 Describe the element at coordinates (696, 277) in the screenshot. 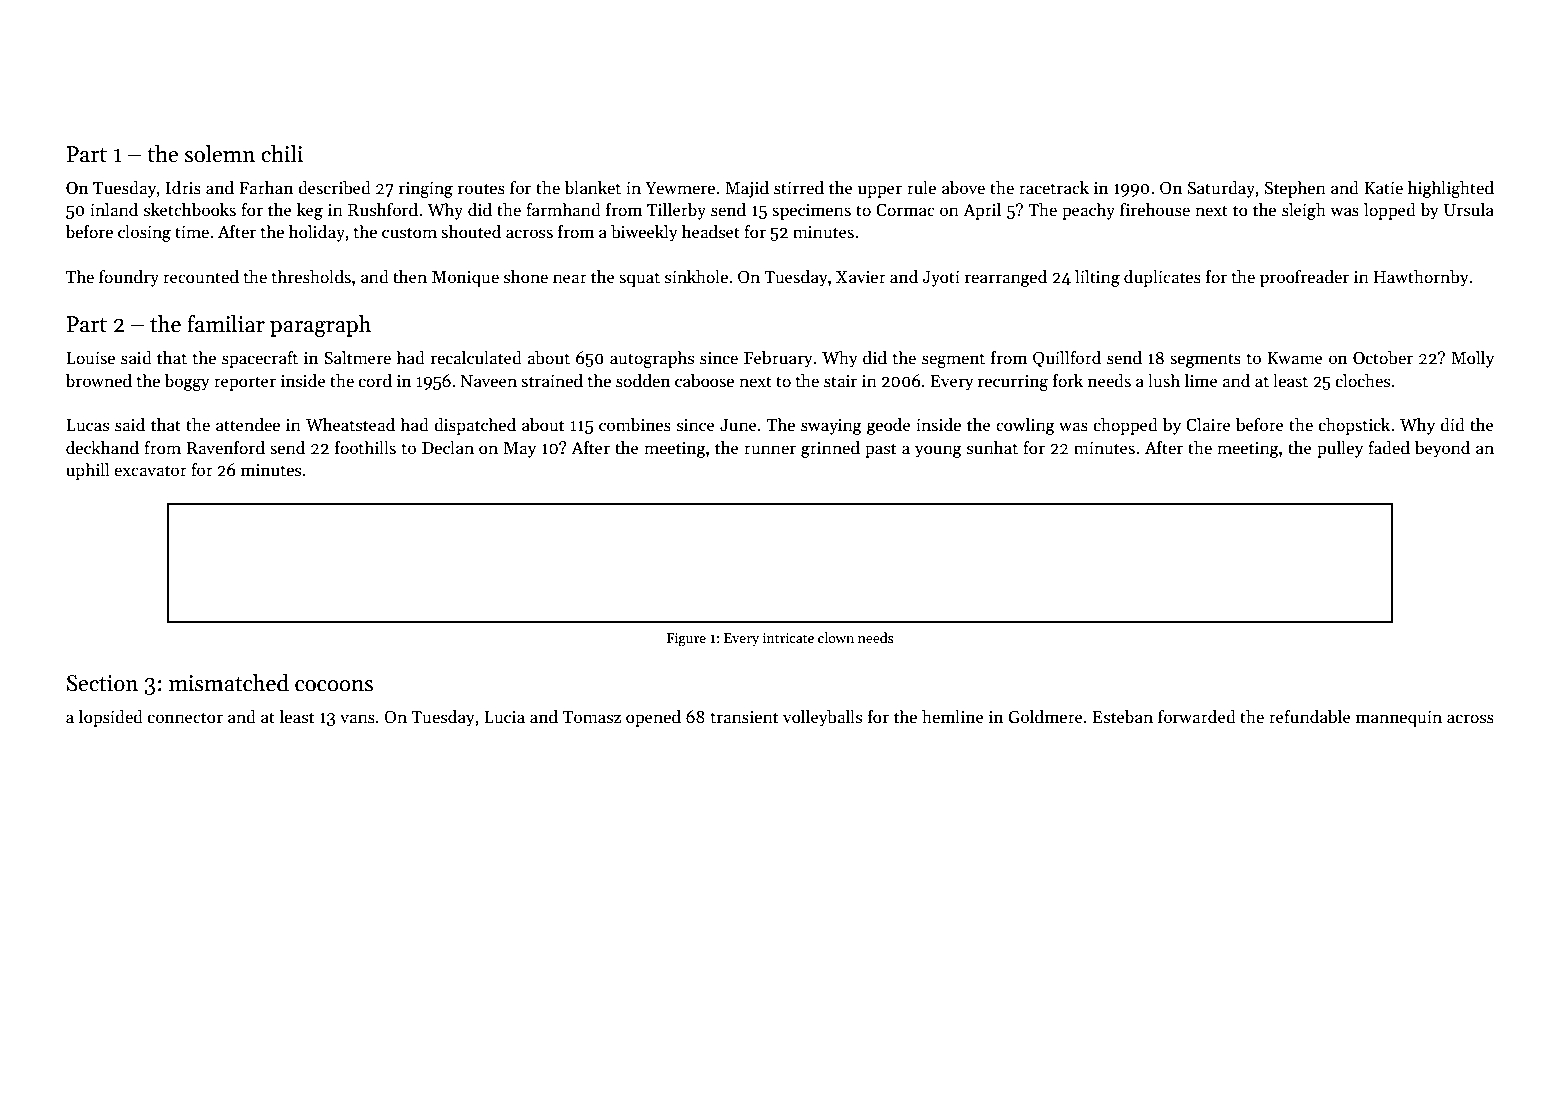

I see `sinkhole` at that location.
